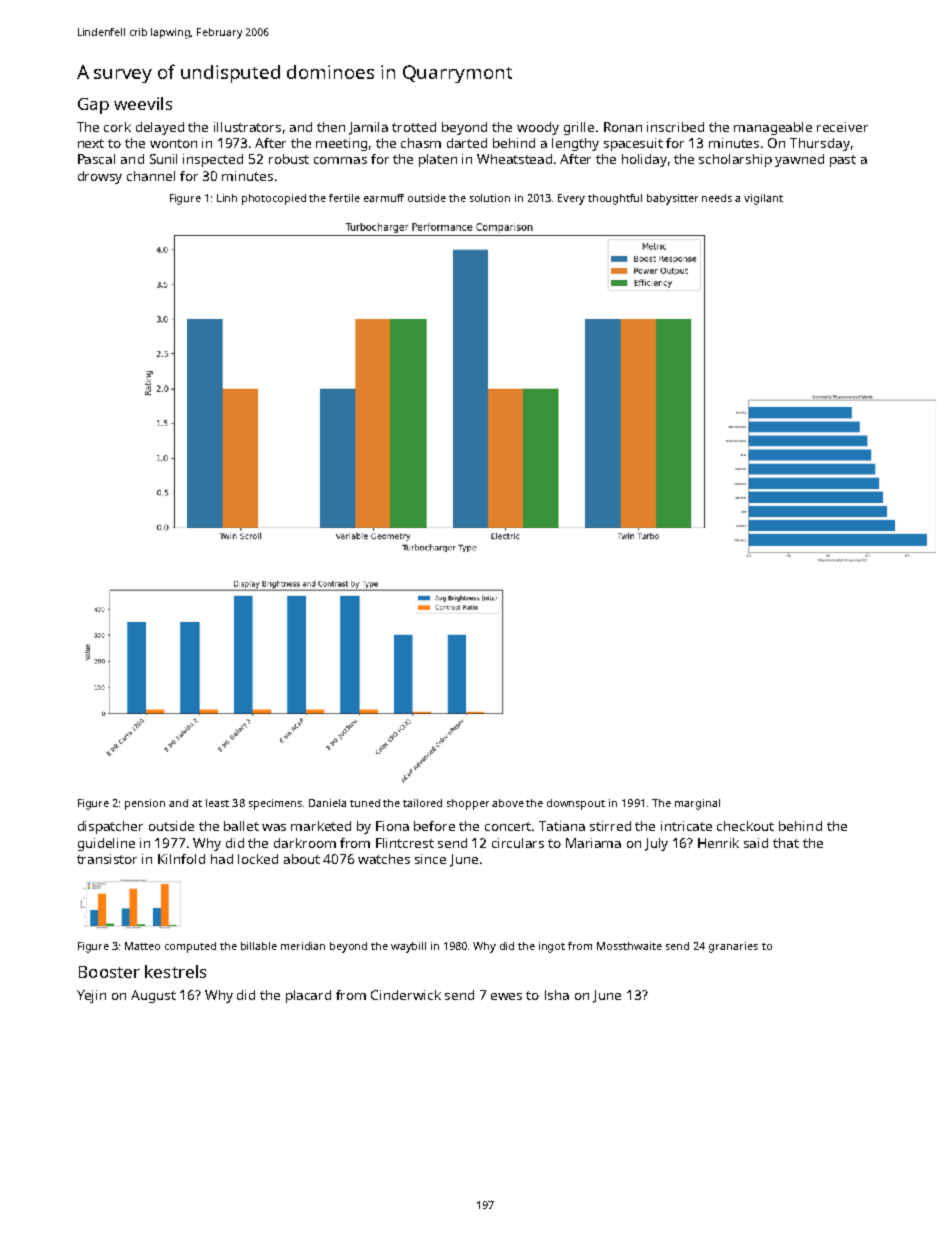 This page has height=1233, width=952. Describe the element at coordinates (576, 804) in the page. I see `downspout` at that location.
